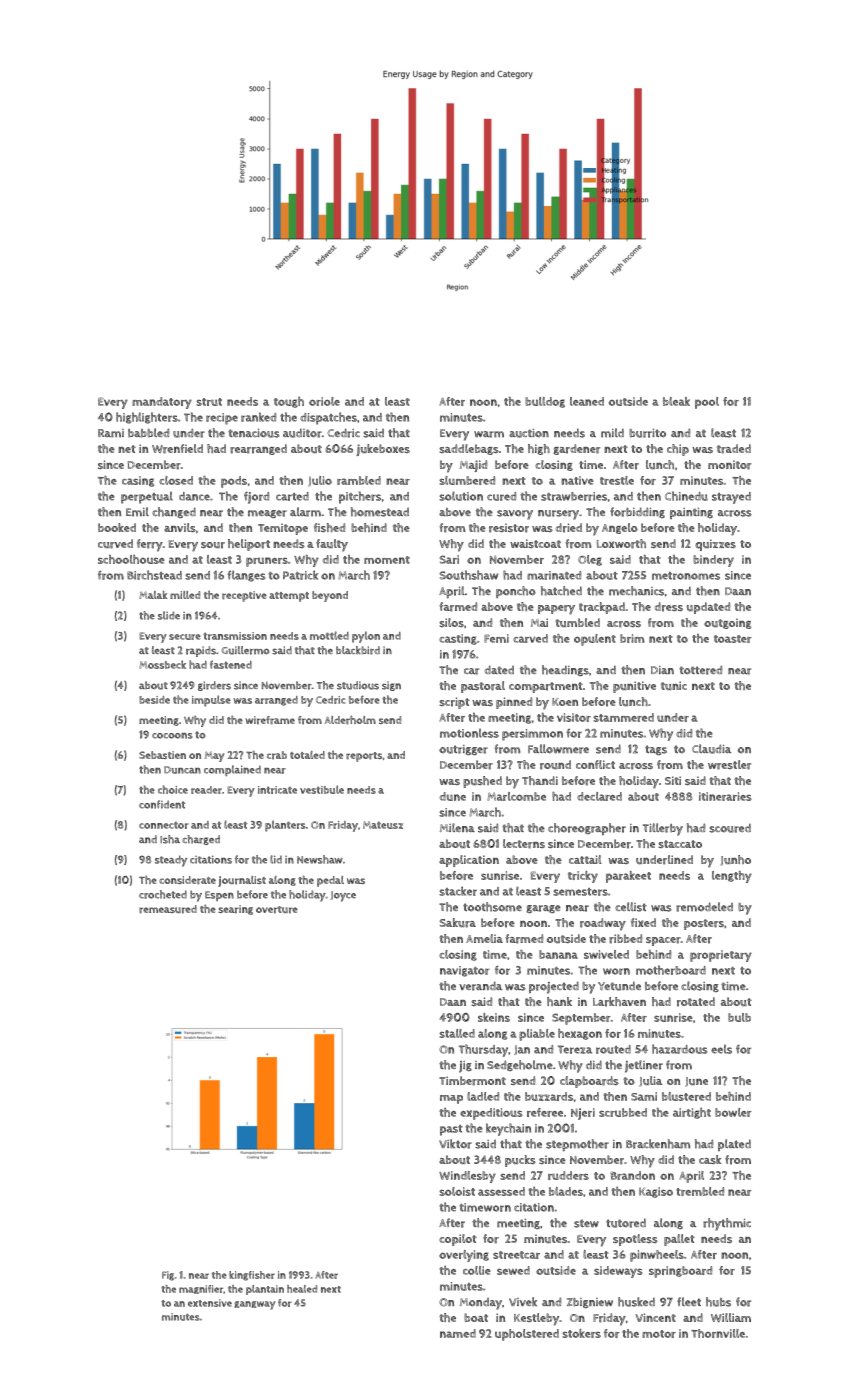  I want to click on bindery, so click(713, 561).
